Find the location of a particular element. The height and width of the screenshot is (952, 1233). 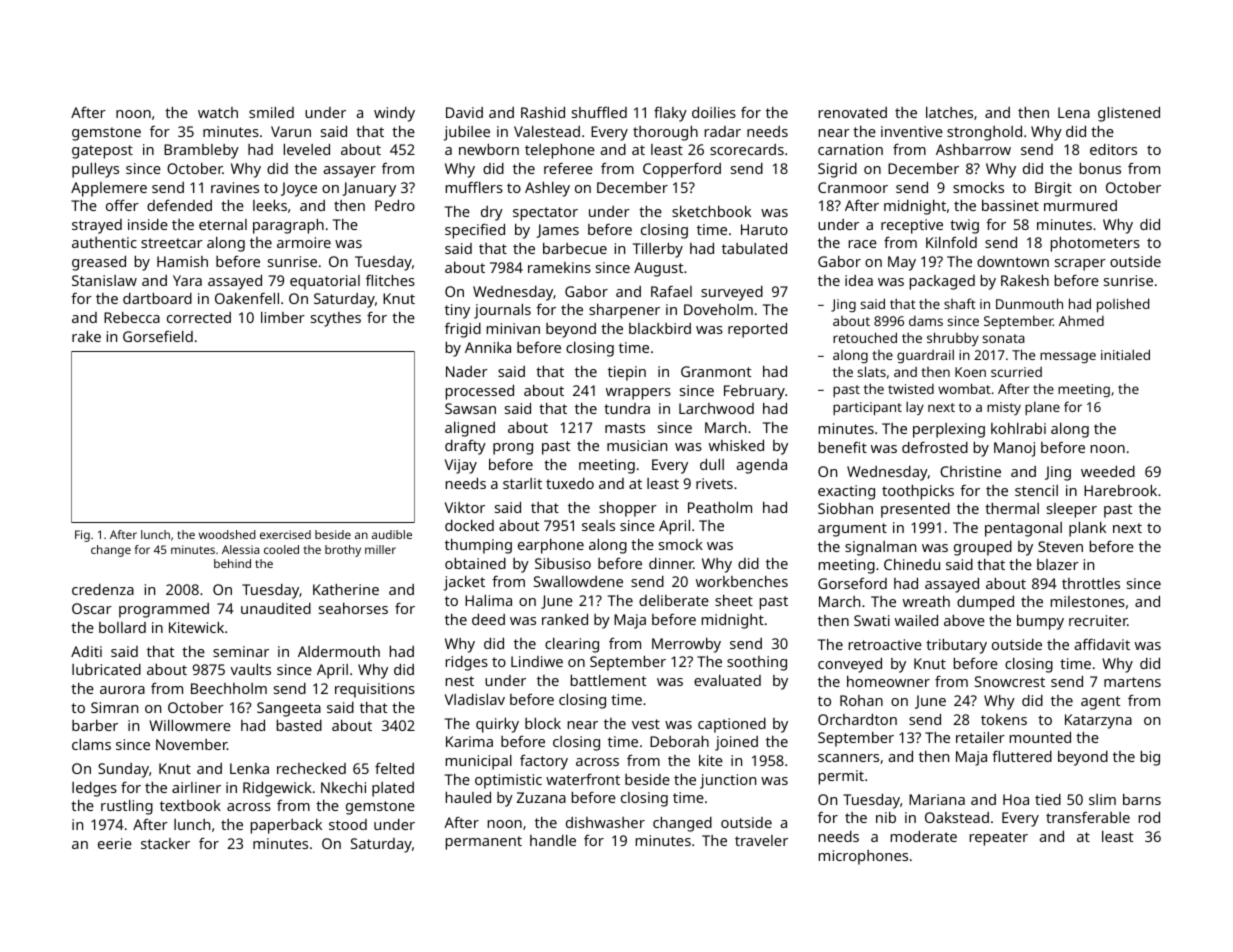

microphones is located at coordinates (863, 857).
